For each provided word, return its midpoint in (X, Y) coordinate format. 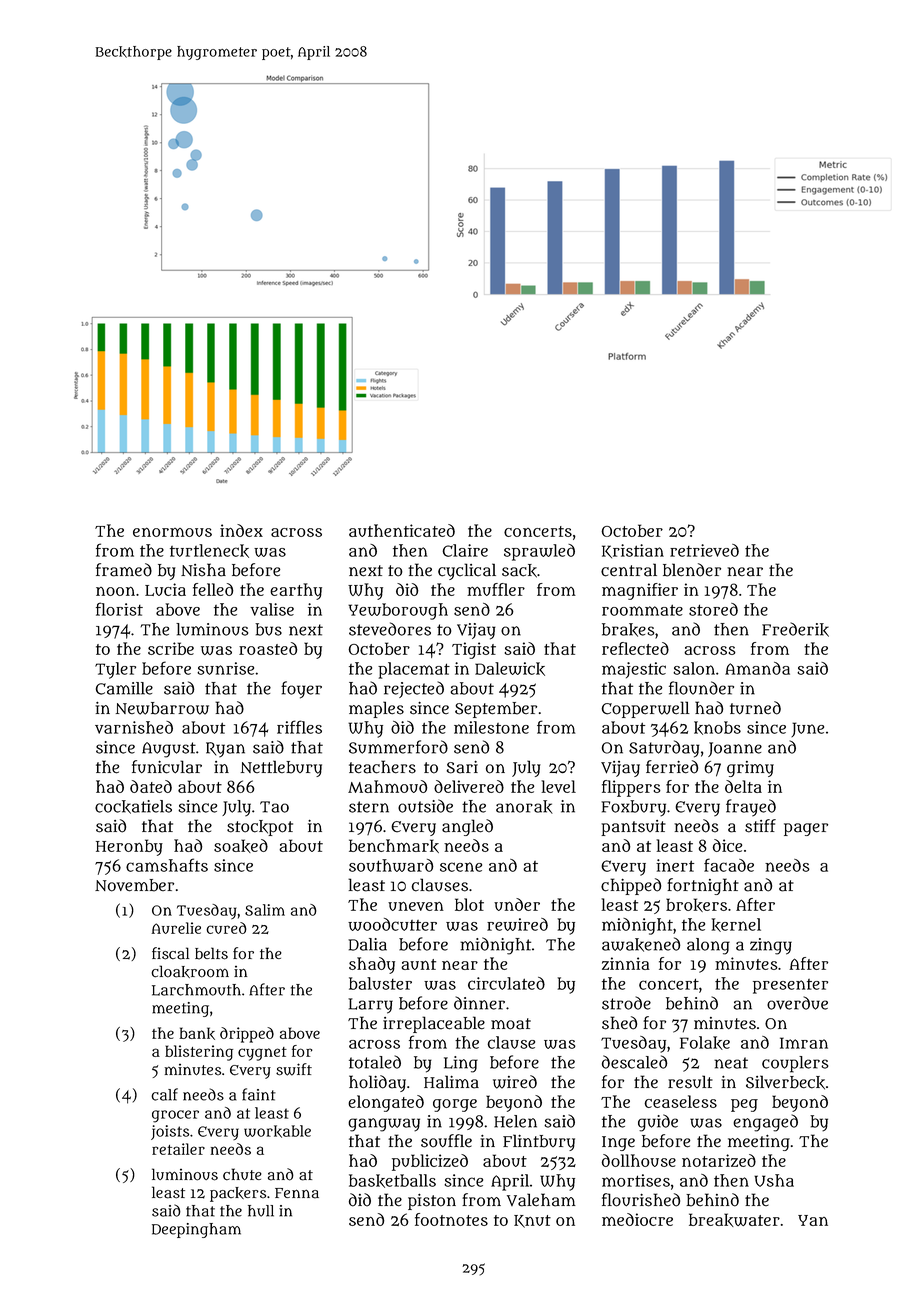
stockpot (260, 828)
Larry (370, 1006)
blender (692, 570)
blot (469, 904)
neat (731, 1063)
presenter (790, 986)
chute (242, 1174)
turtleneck (209, 551)
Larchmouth (196, 990)
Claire (465, 550)
